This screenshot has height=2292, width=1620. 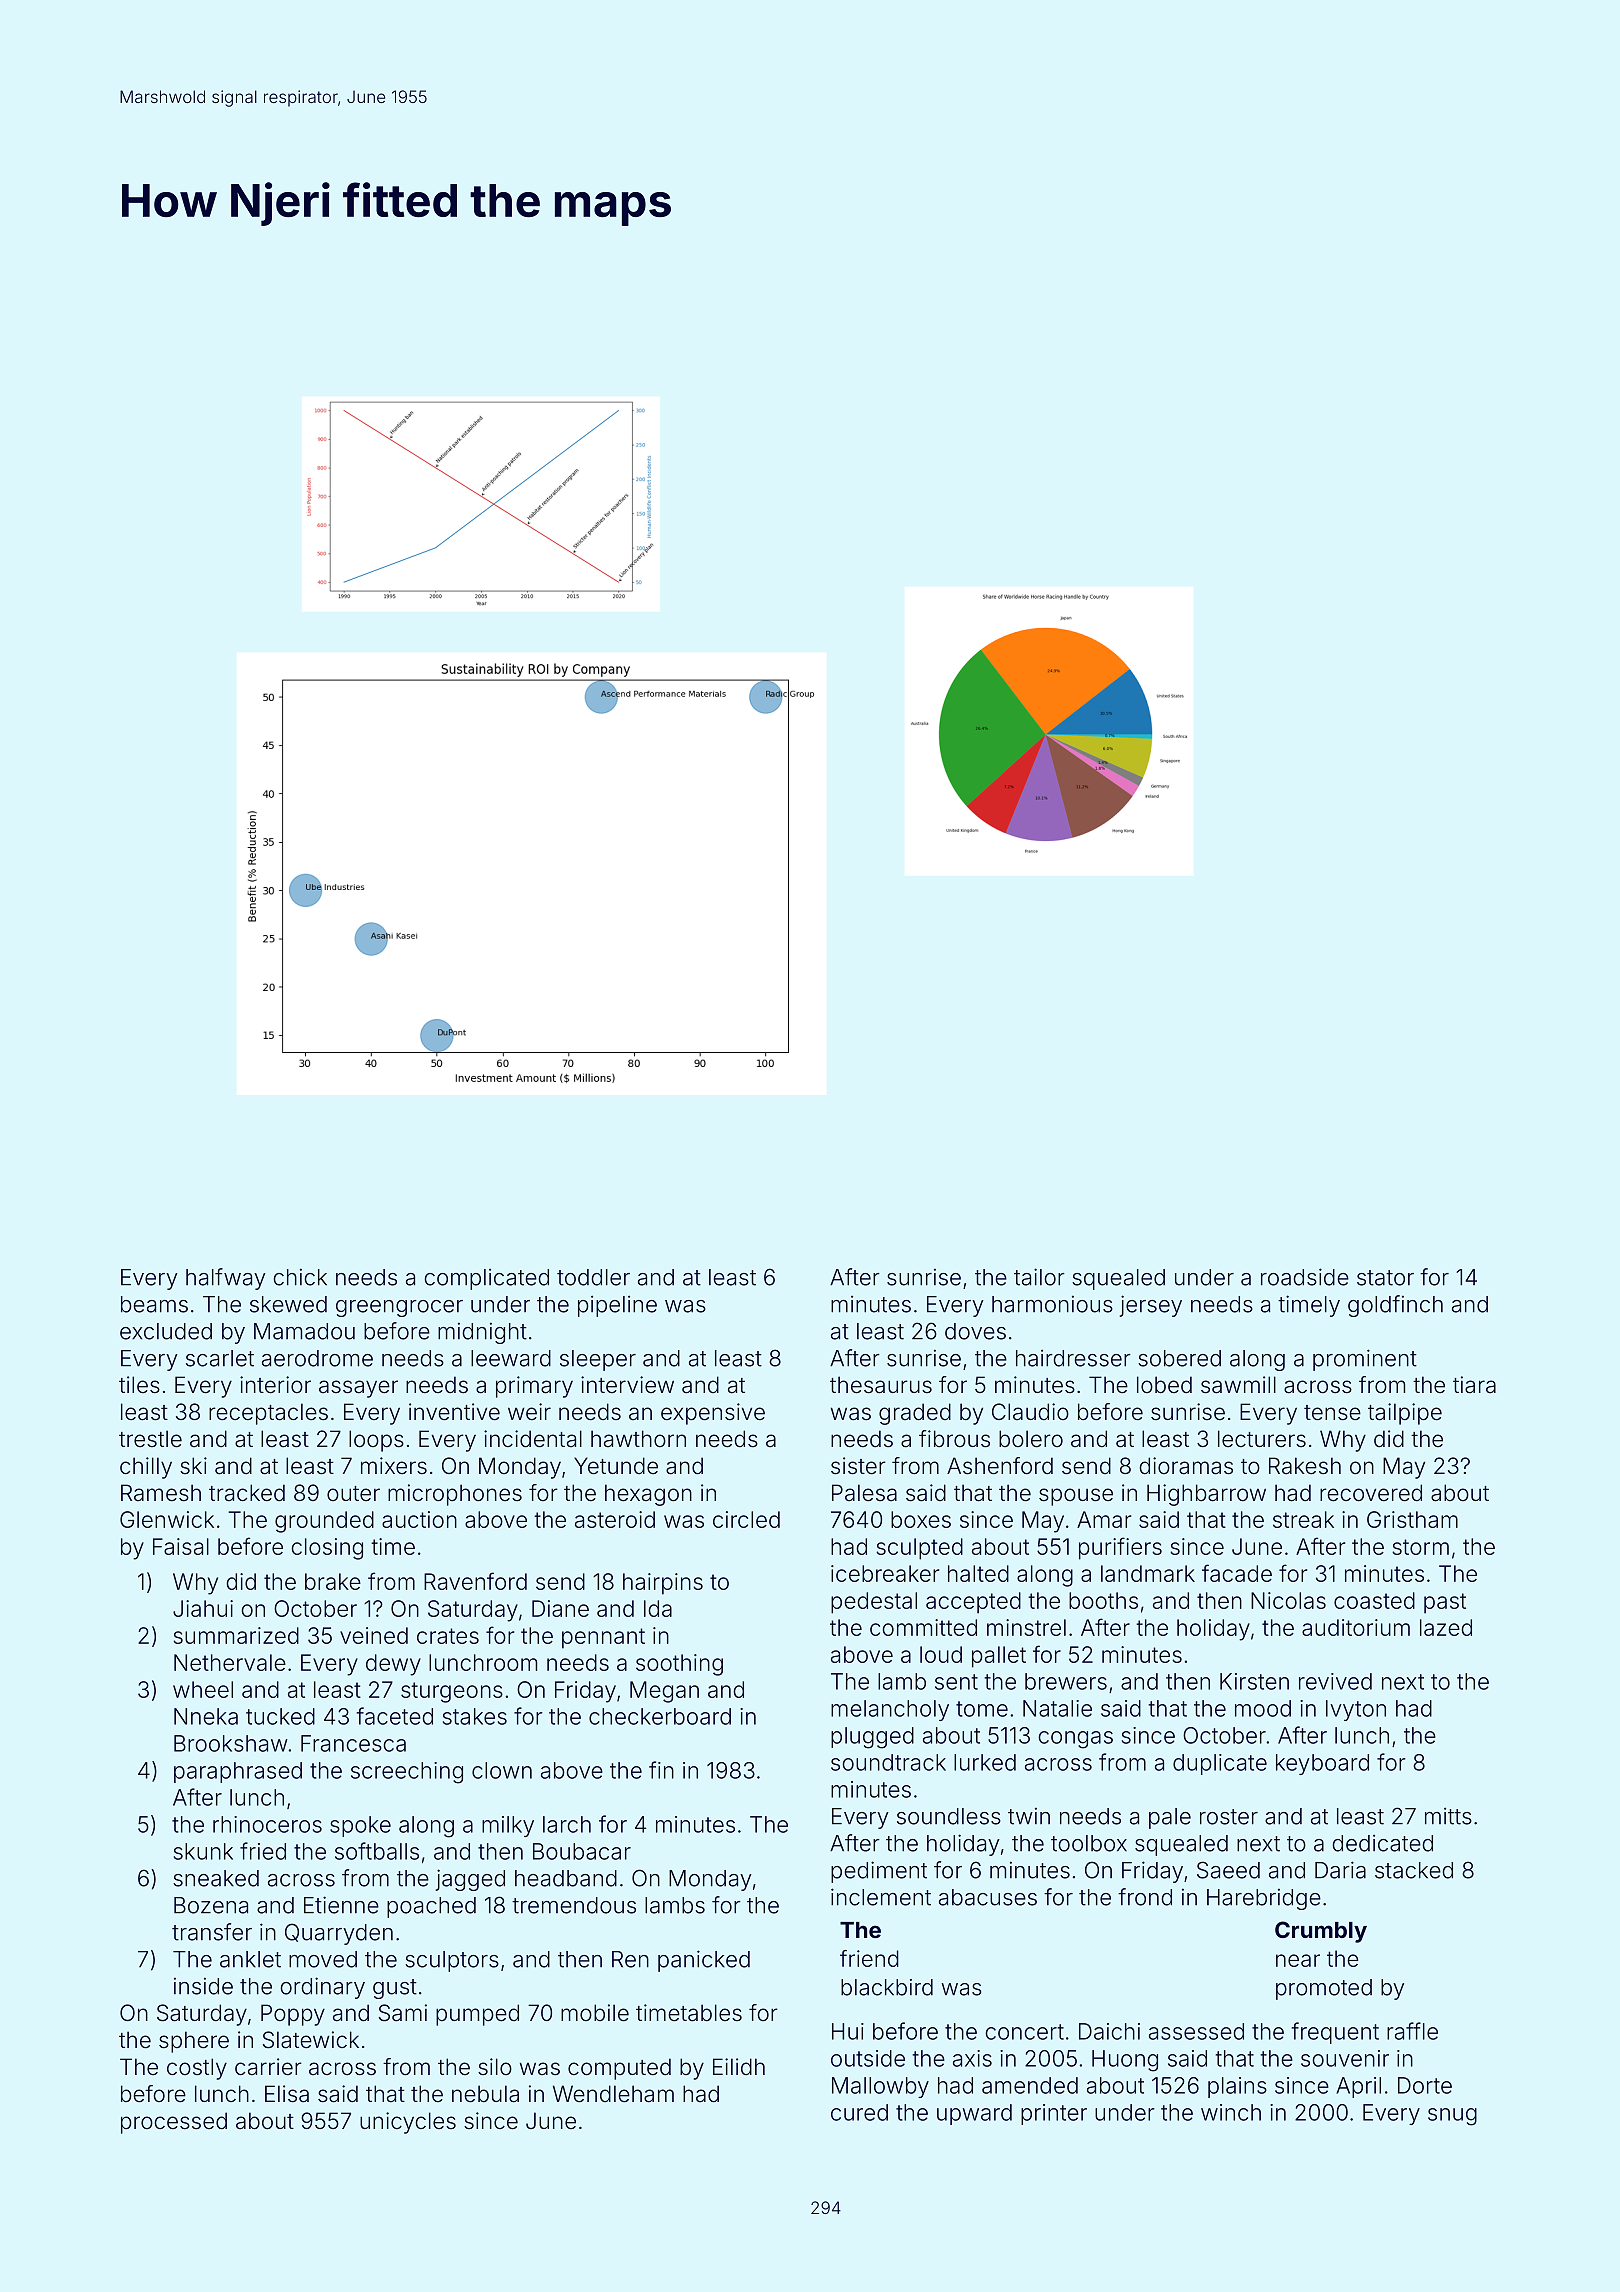 What do you see at coordinates (739, 2066) in the screenshot?
I see `Eilidh` at bounding box center [739, 2066].
